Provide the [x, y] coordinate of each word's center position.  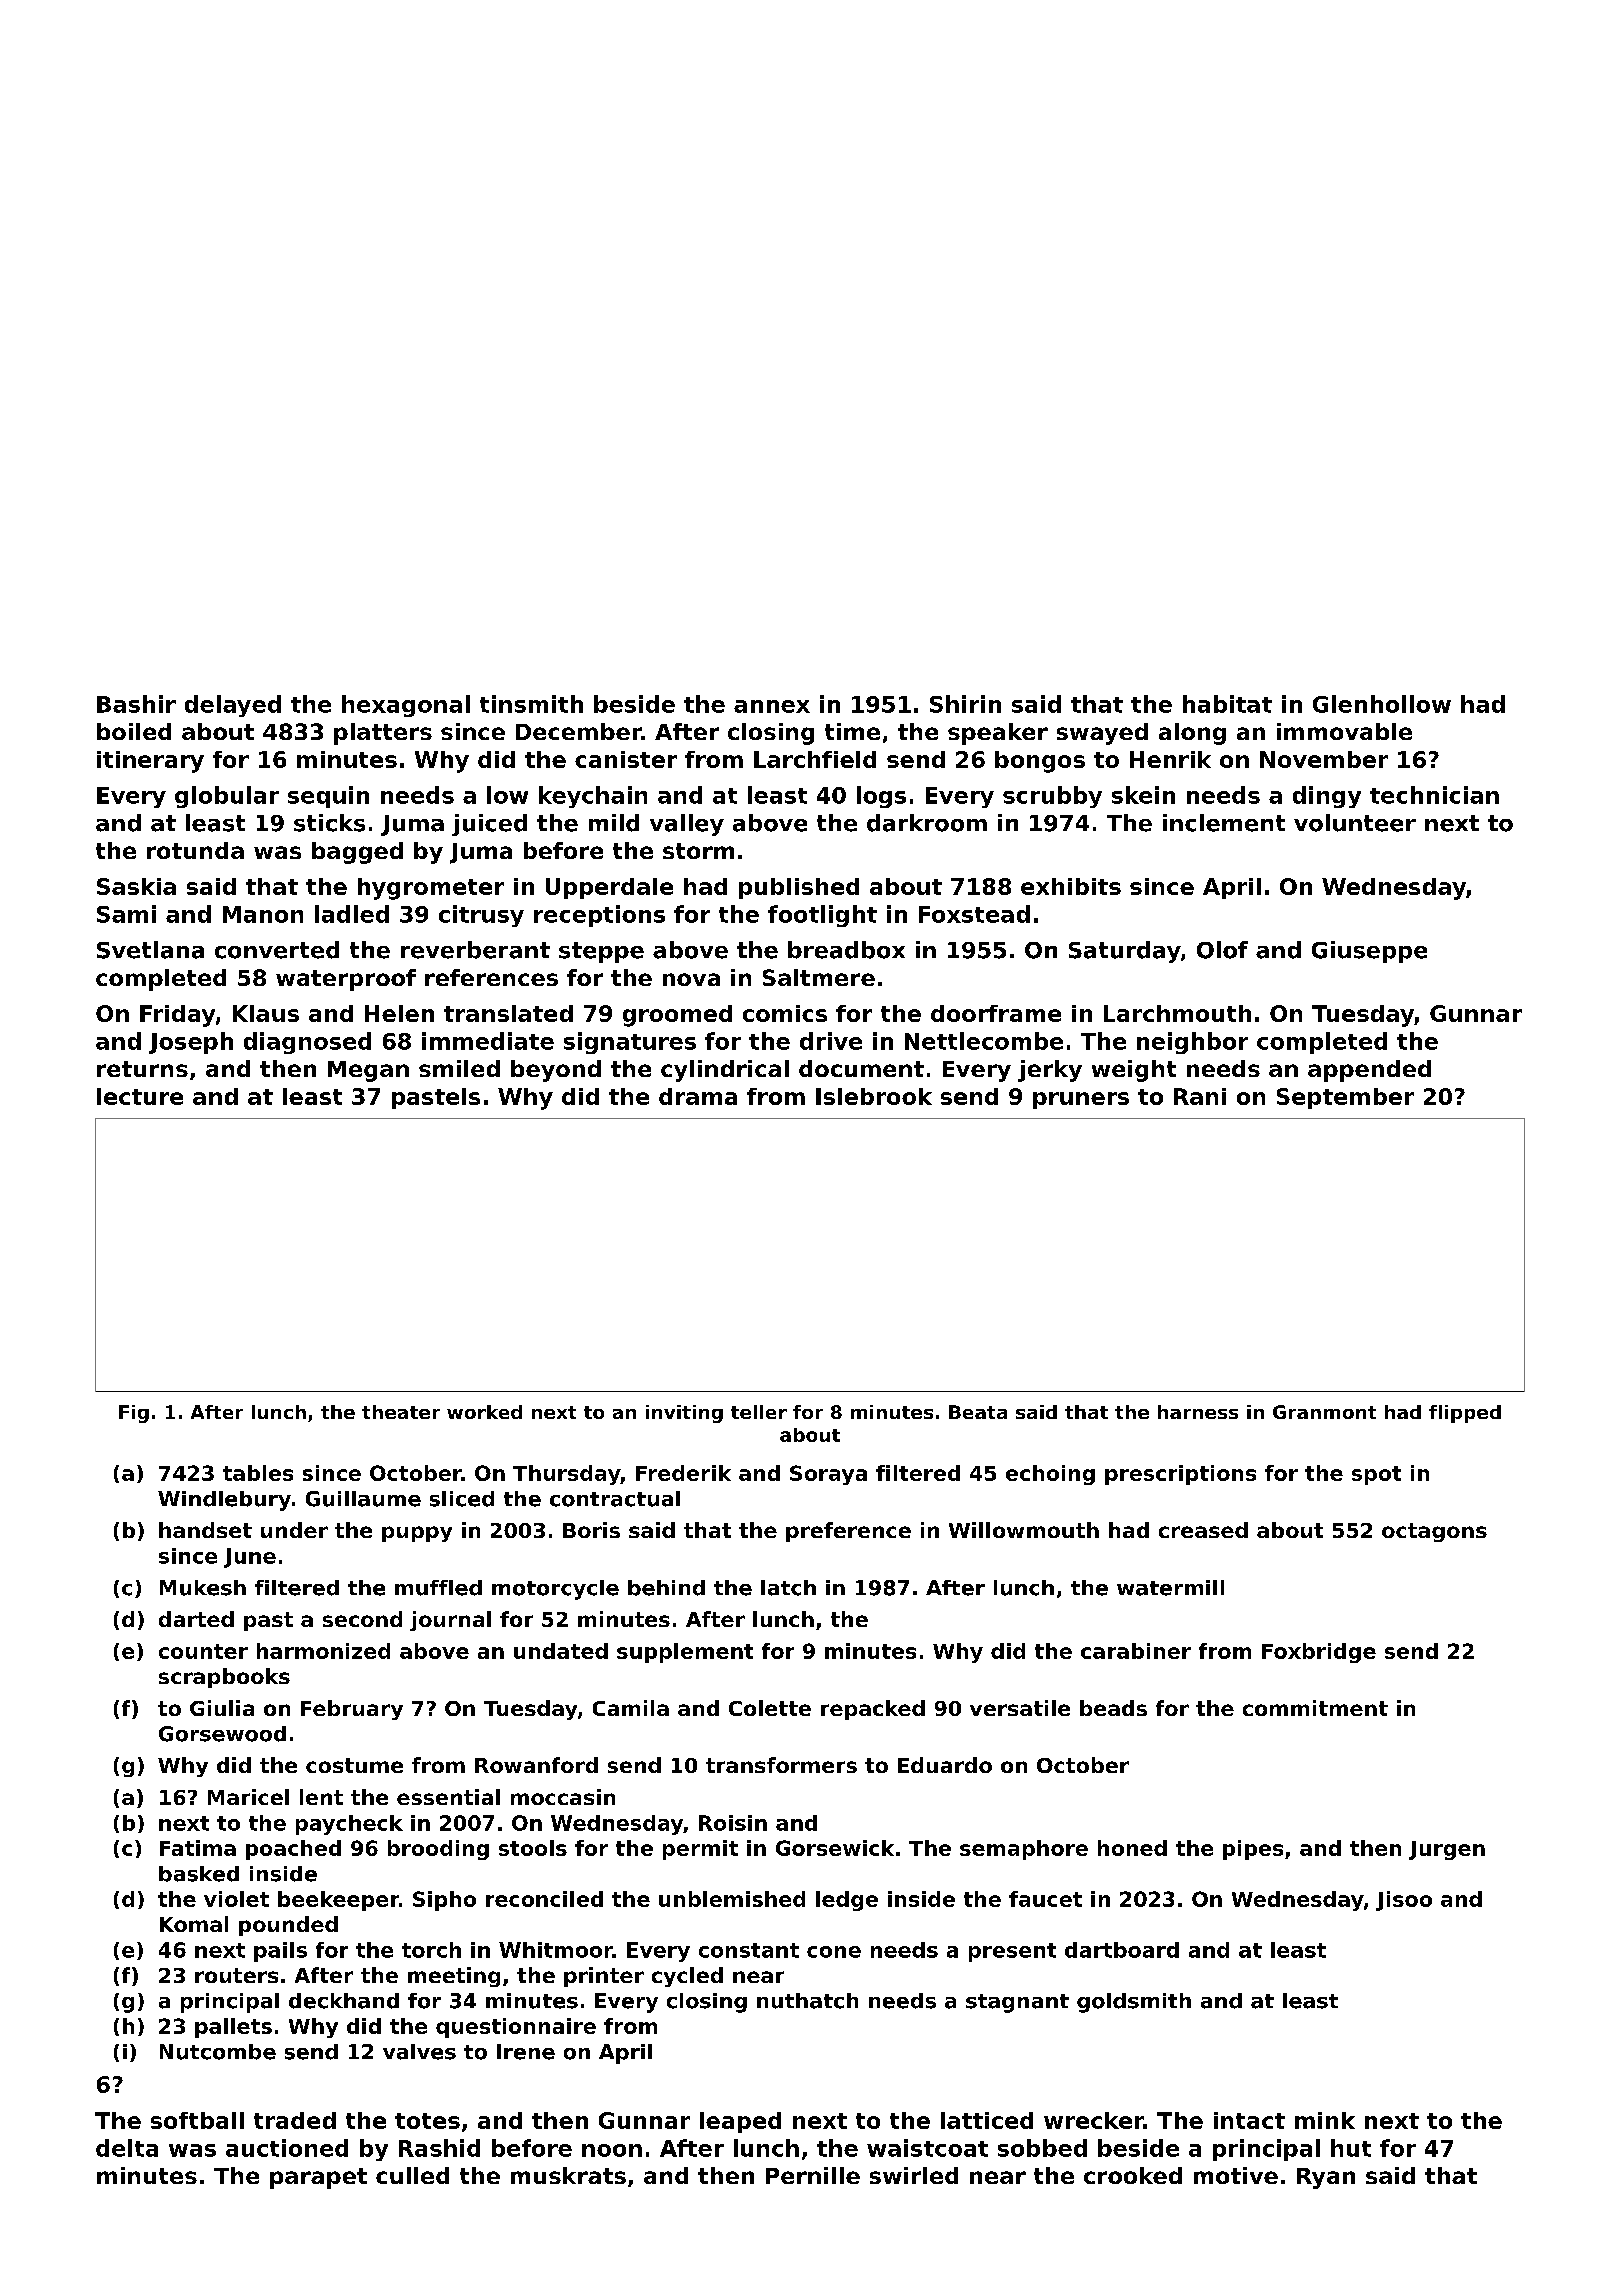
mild [614, 823]
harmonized [323, 1651]
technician [1434, 795]
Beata [978, 1412]
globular [227, 797]
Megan [368, 1071]
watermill [1170, 1588]
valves [419, 2052]
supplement [685, 1653]
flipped [1465, 1414]
